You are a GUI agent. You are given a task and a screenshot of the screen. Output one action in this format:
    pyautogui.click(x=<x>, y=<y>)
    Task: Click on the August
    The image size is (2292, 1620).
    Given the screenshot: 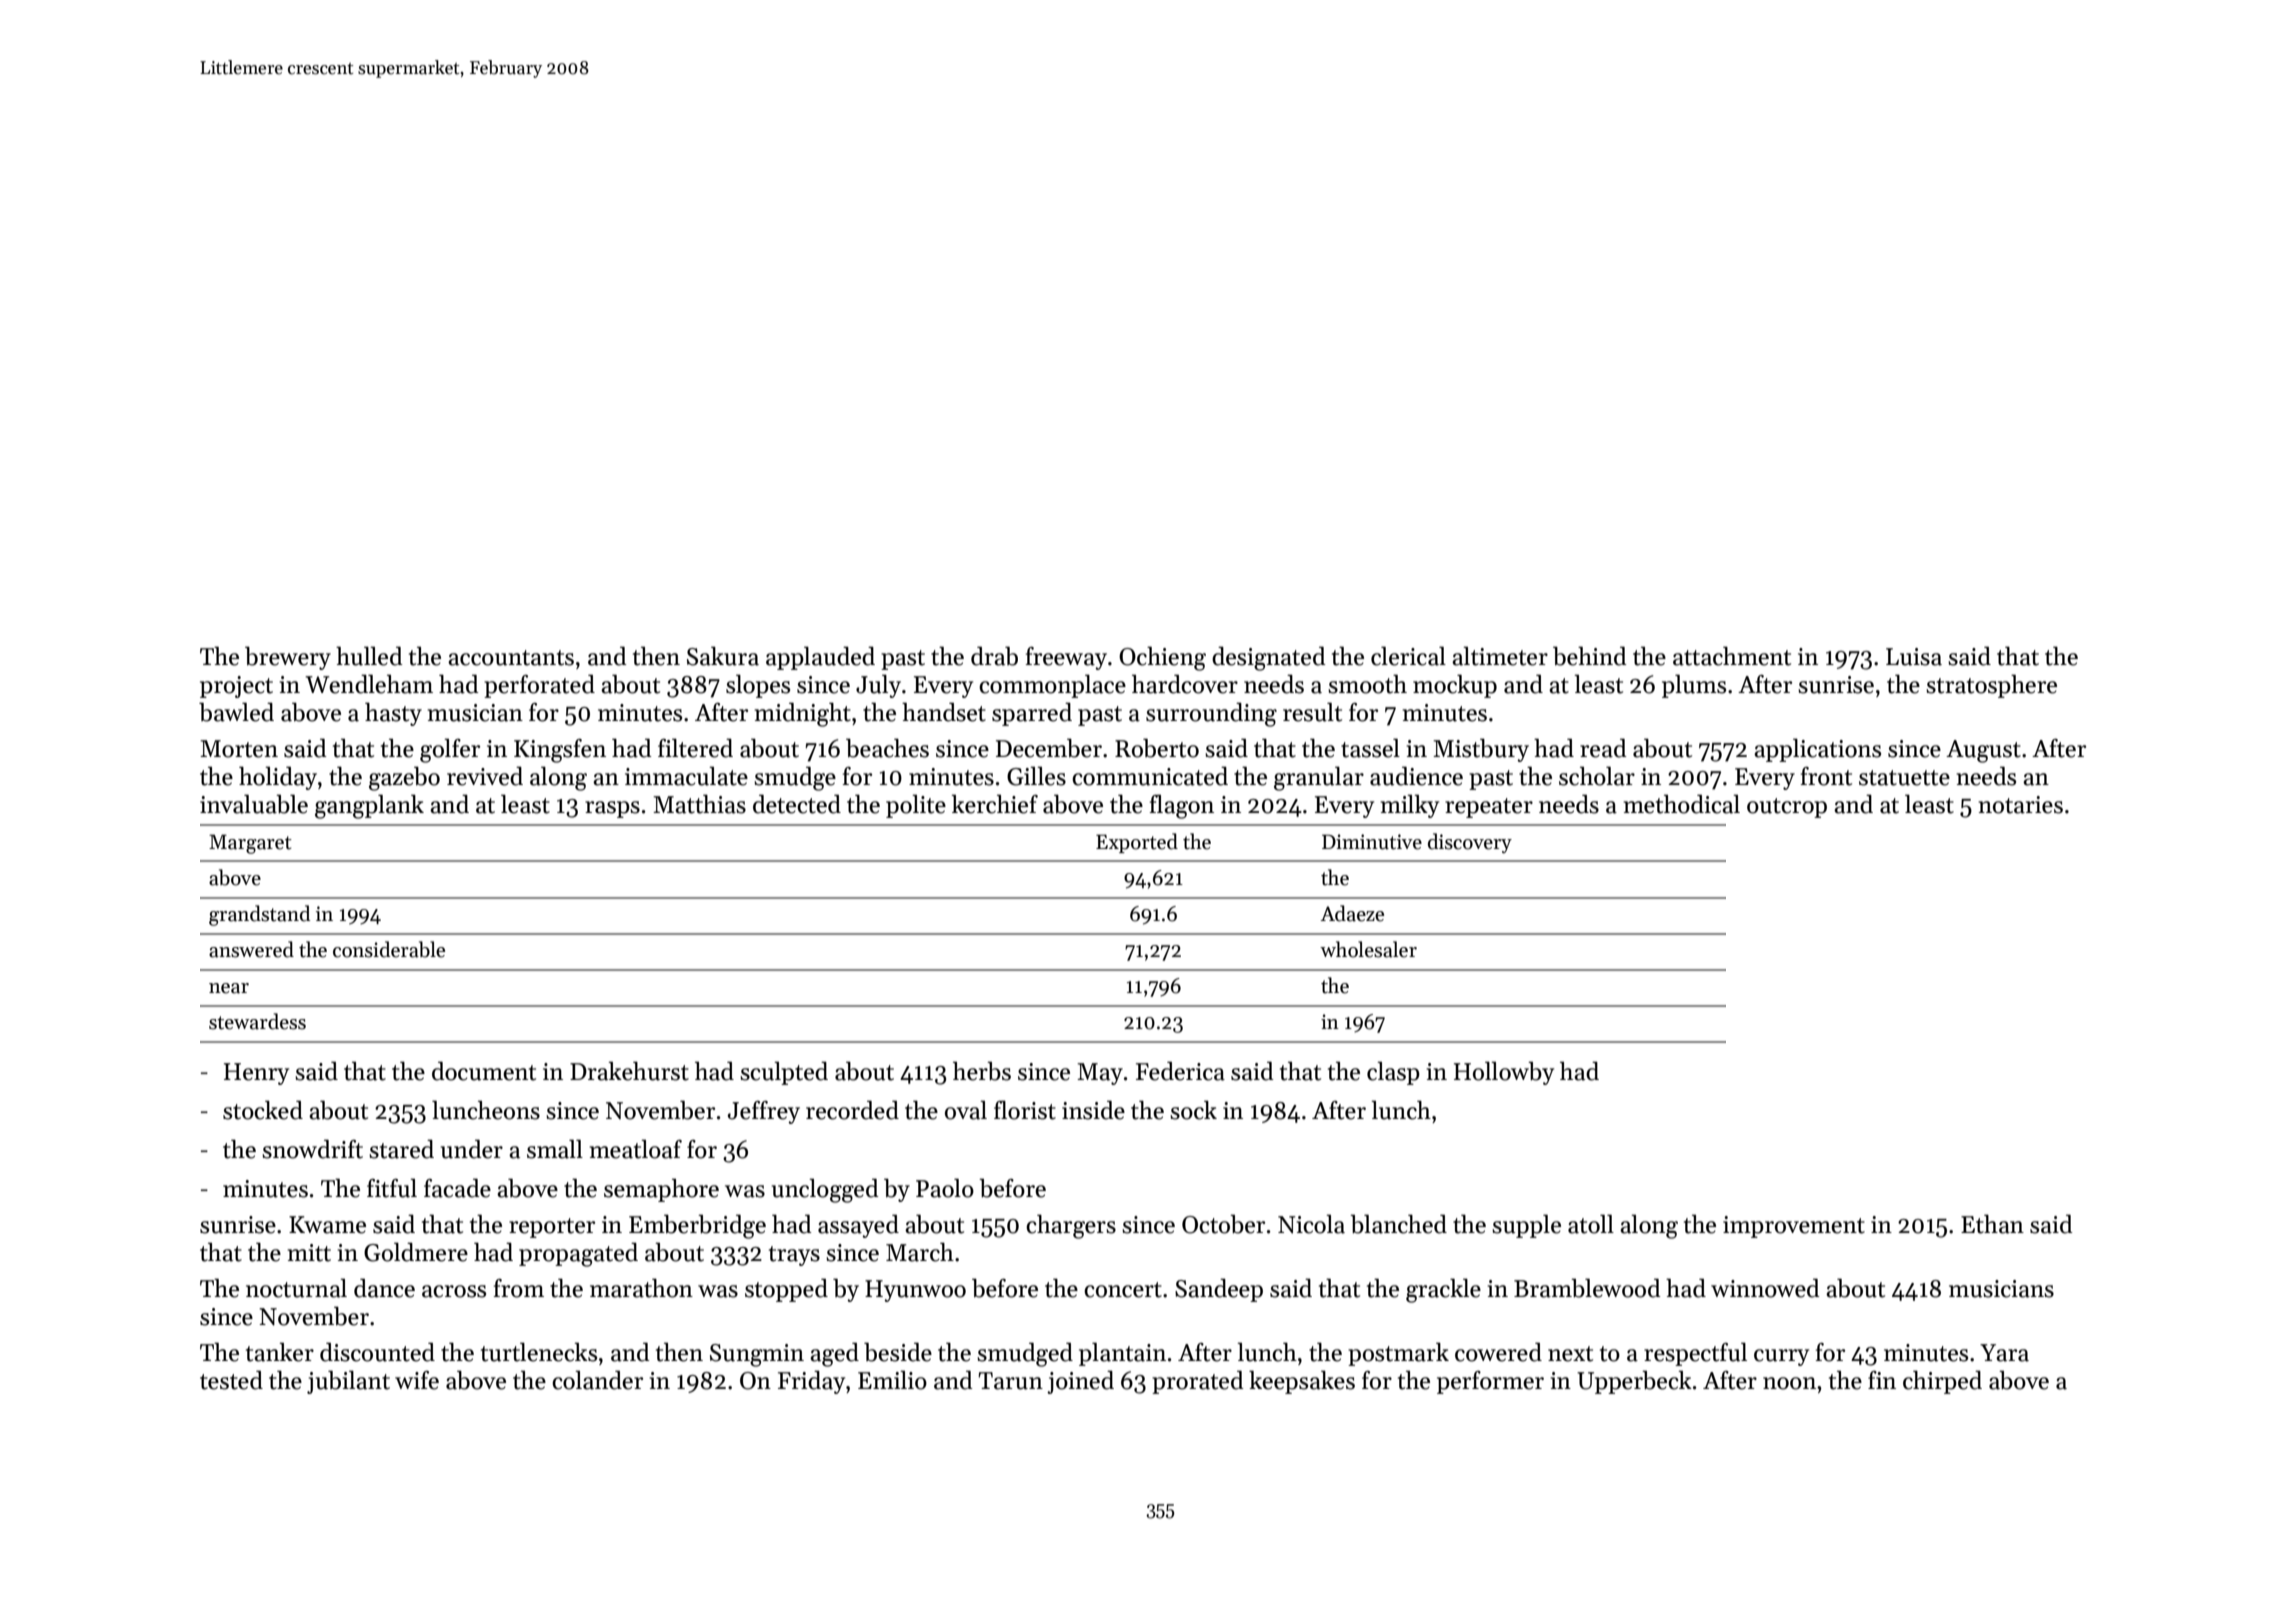 What is the action you would take?
    pyautogui.click(x=1983, y=751)
